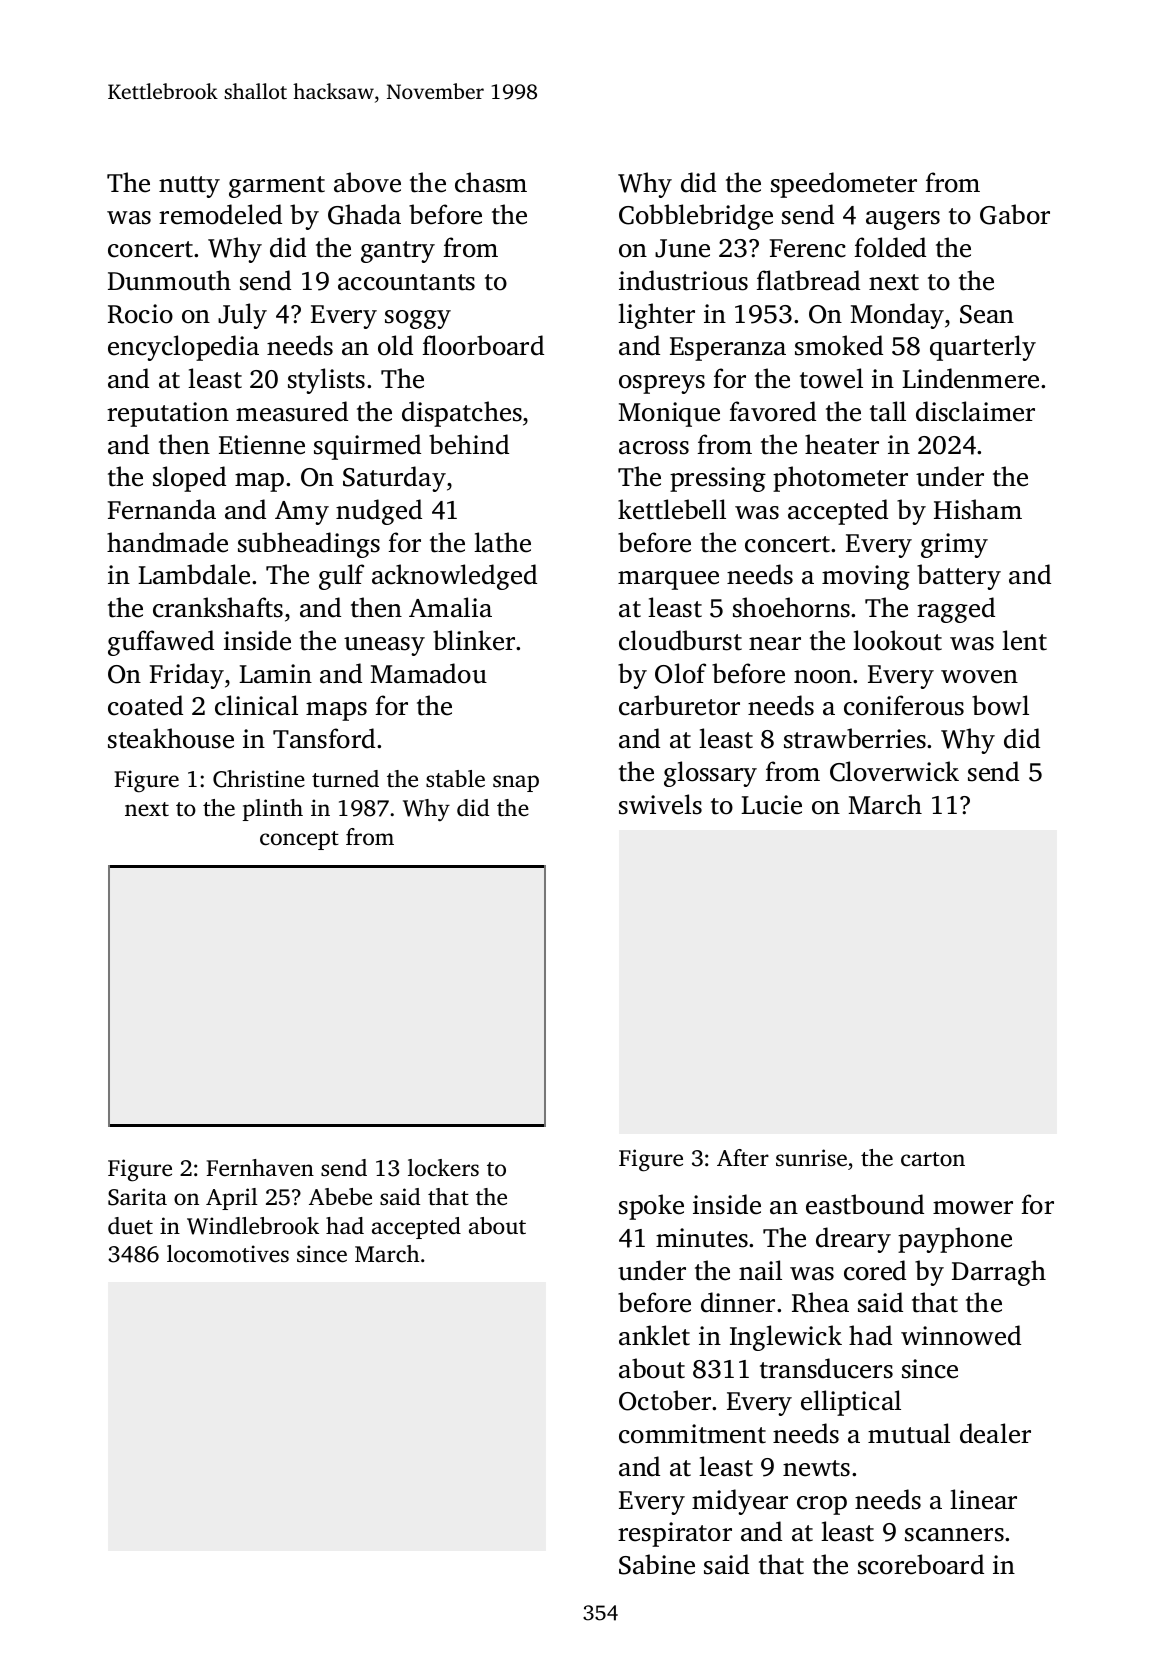  I want to click on Cobblebridge, so click(696, 217).
